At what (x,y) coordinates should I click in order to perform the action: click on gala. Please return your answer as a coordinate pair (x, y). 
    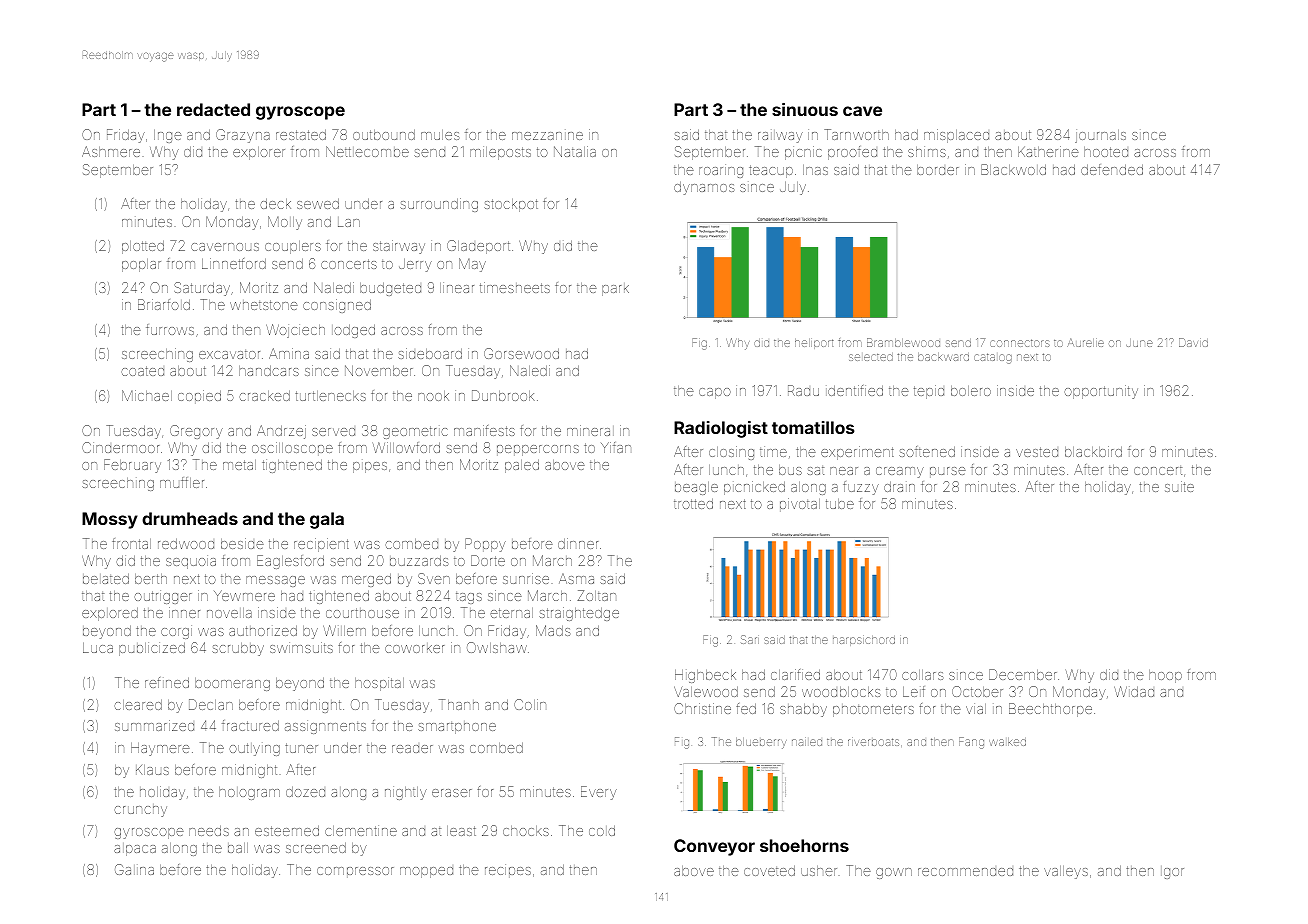
    Looking at the image, I should click on (327, 520).
